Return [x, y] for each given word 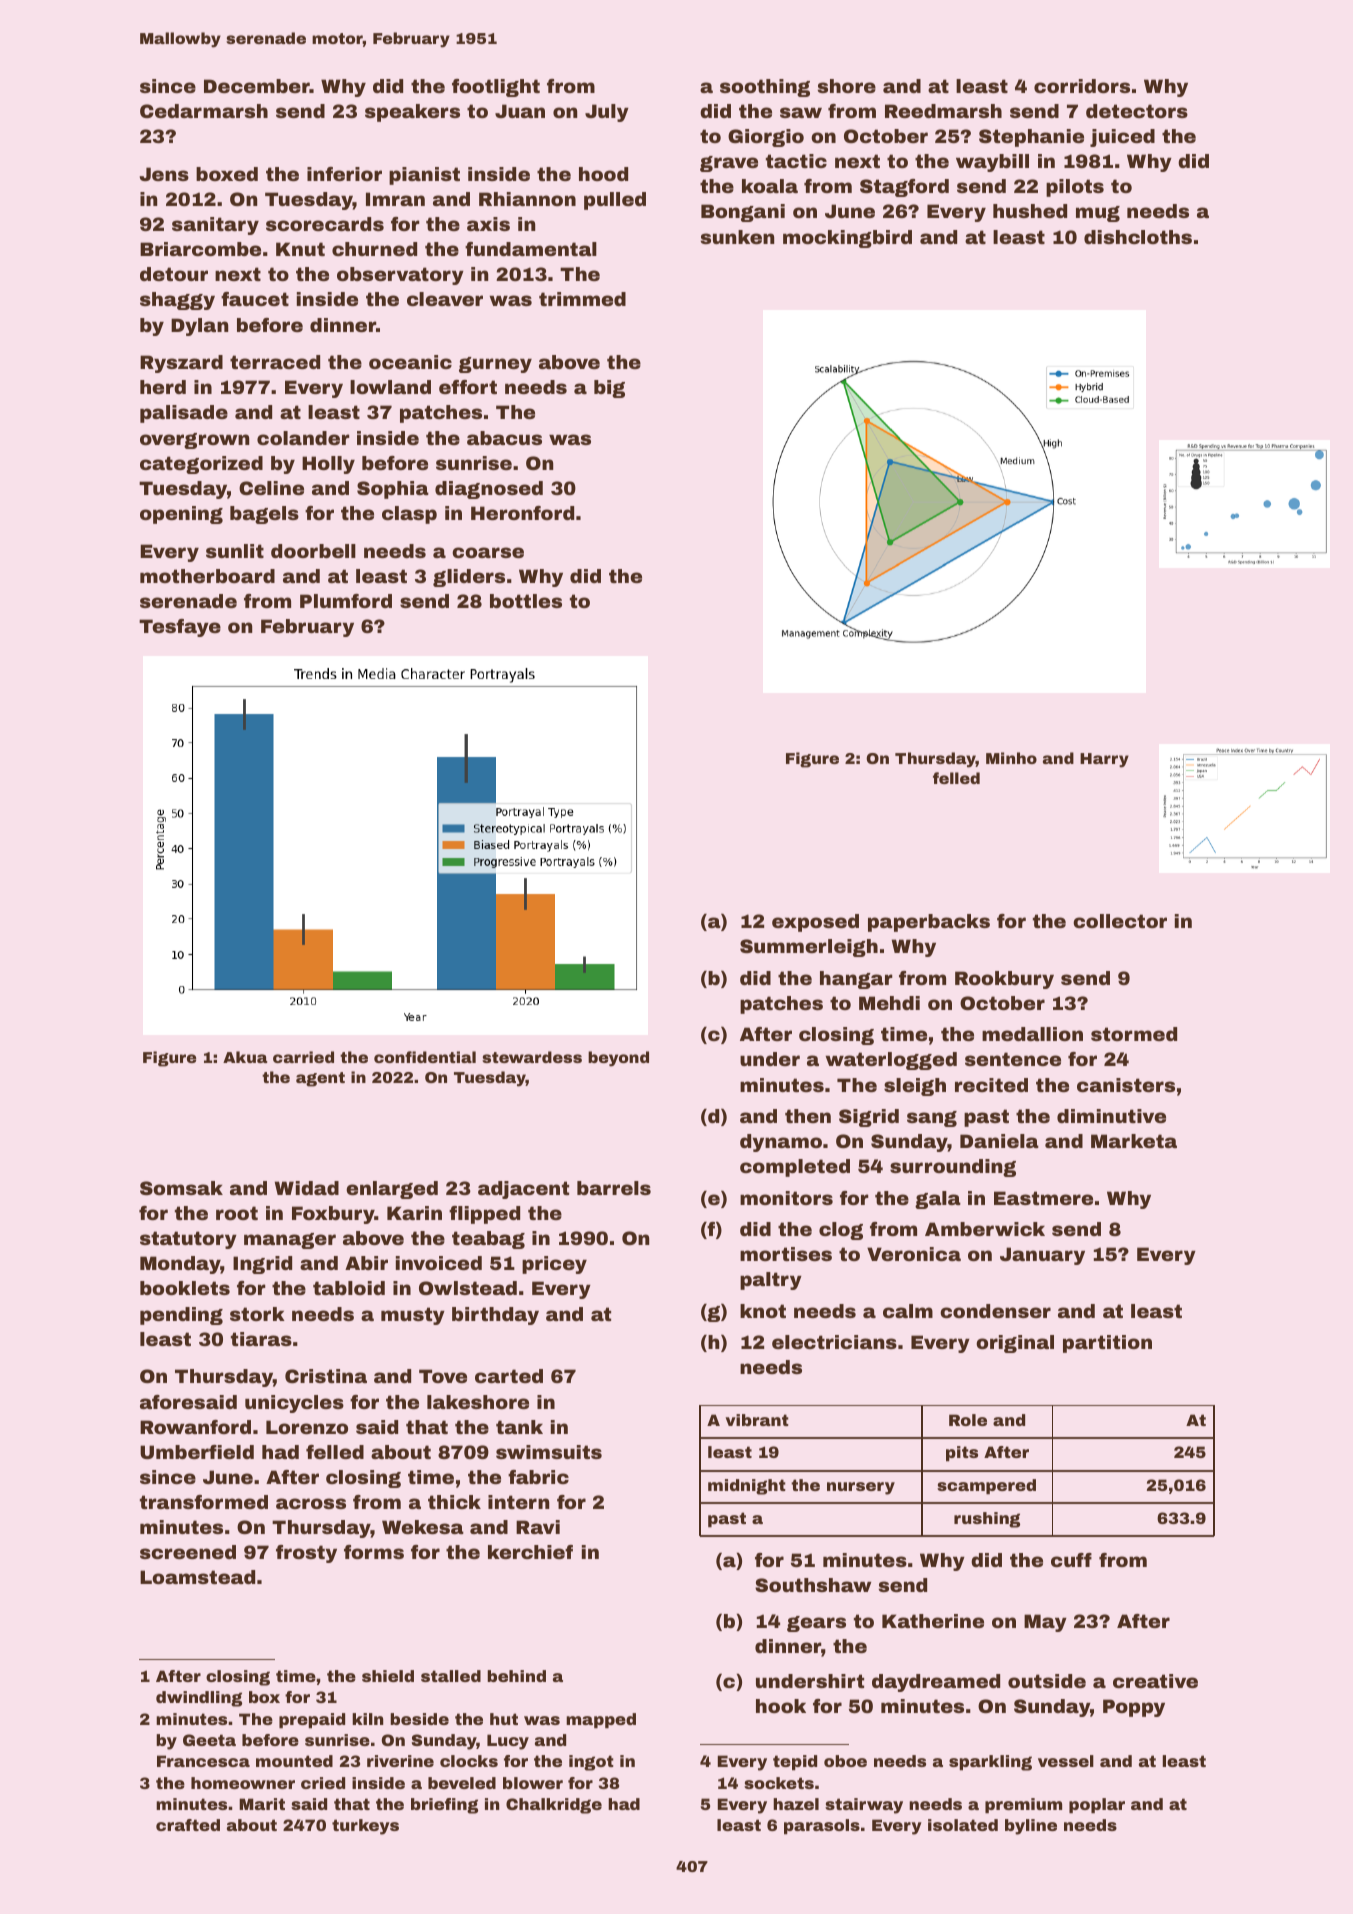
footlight [496, 88]
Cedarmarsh [204, 111]
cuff [1071, 1560]
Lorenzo [307, 1427]
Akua [245, 1057]
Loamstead [197, 1577]
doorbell [313, 551]
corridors [1082, 86]
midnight [747, 1487]
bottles [526, 601]
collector [1120, 921]
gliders [469, 578]
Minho [1011, 758]
